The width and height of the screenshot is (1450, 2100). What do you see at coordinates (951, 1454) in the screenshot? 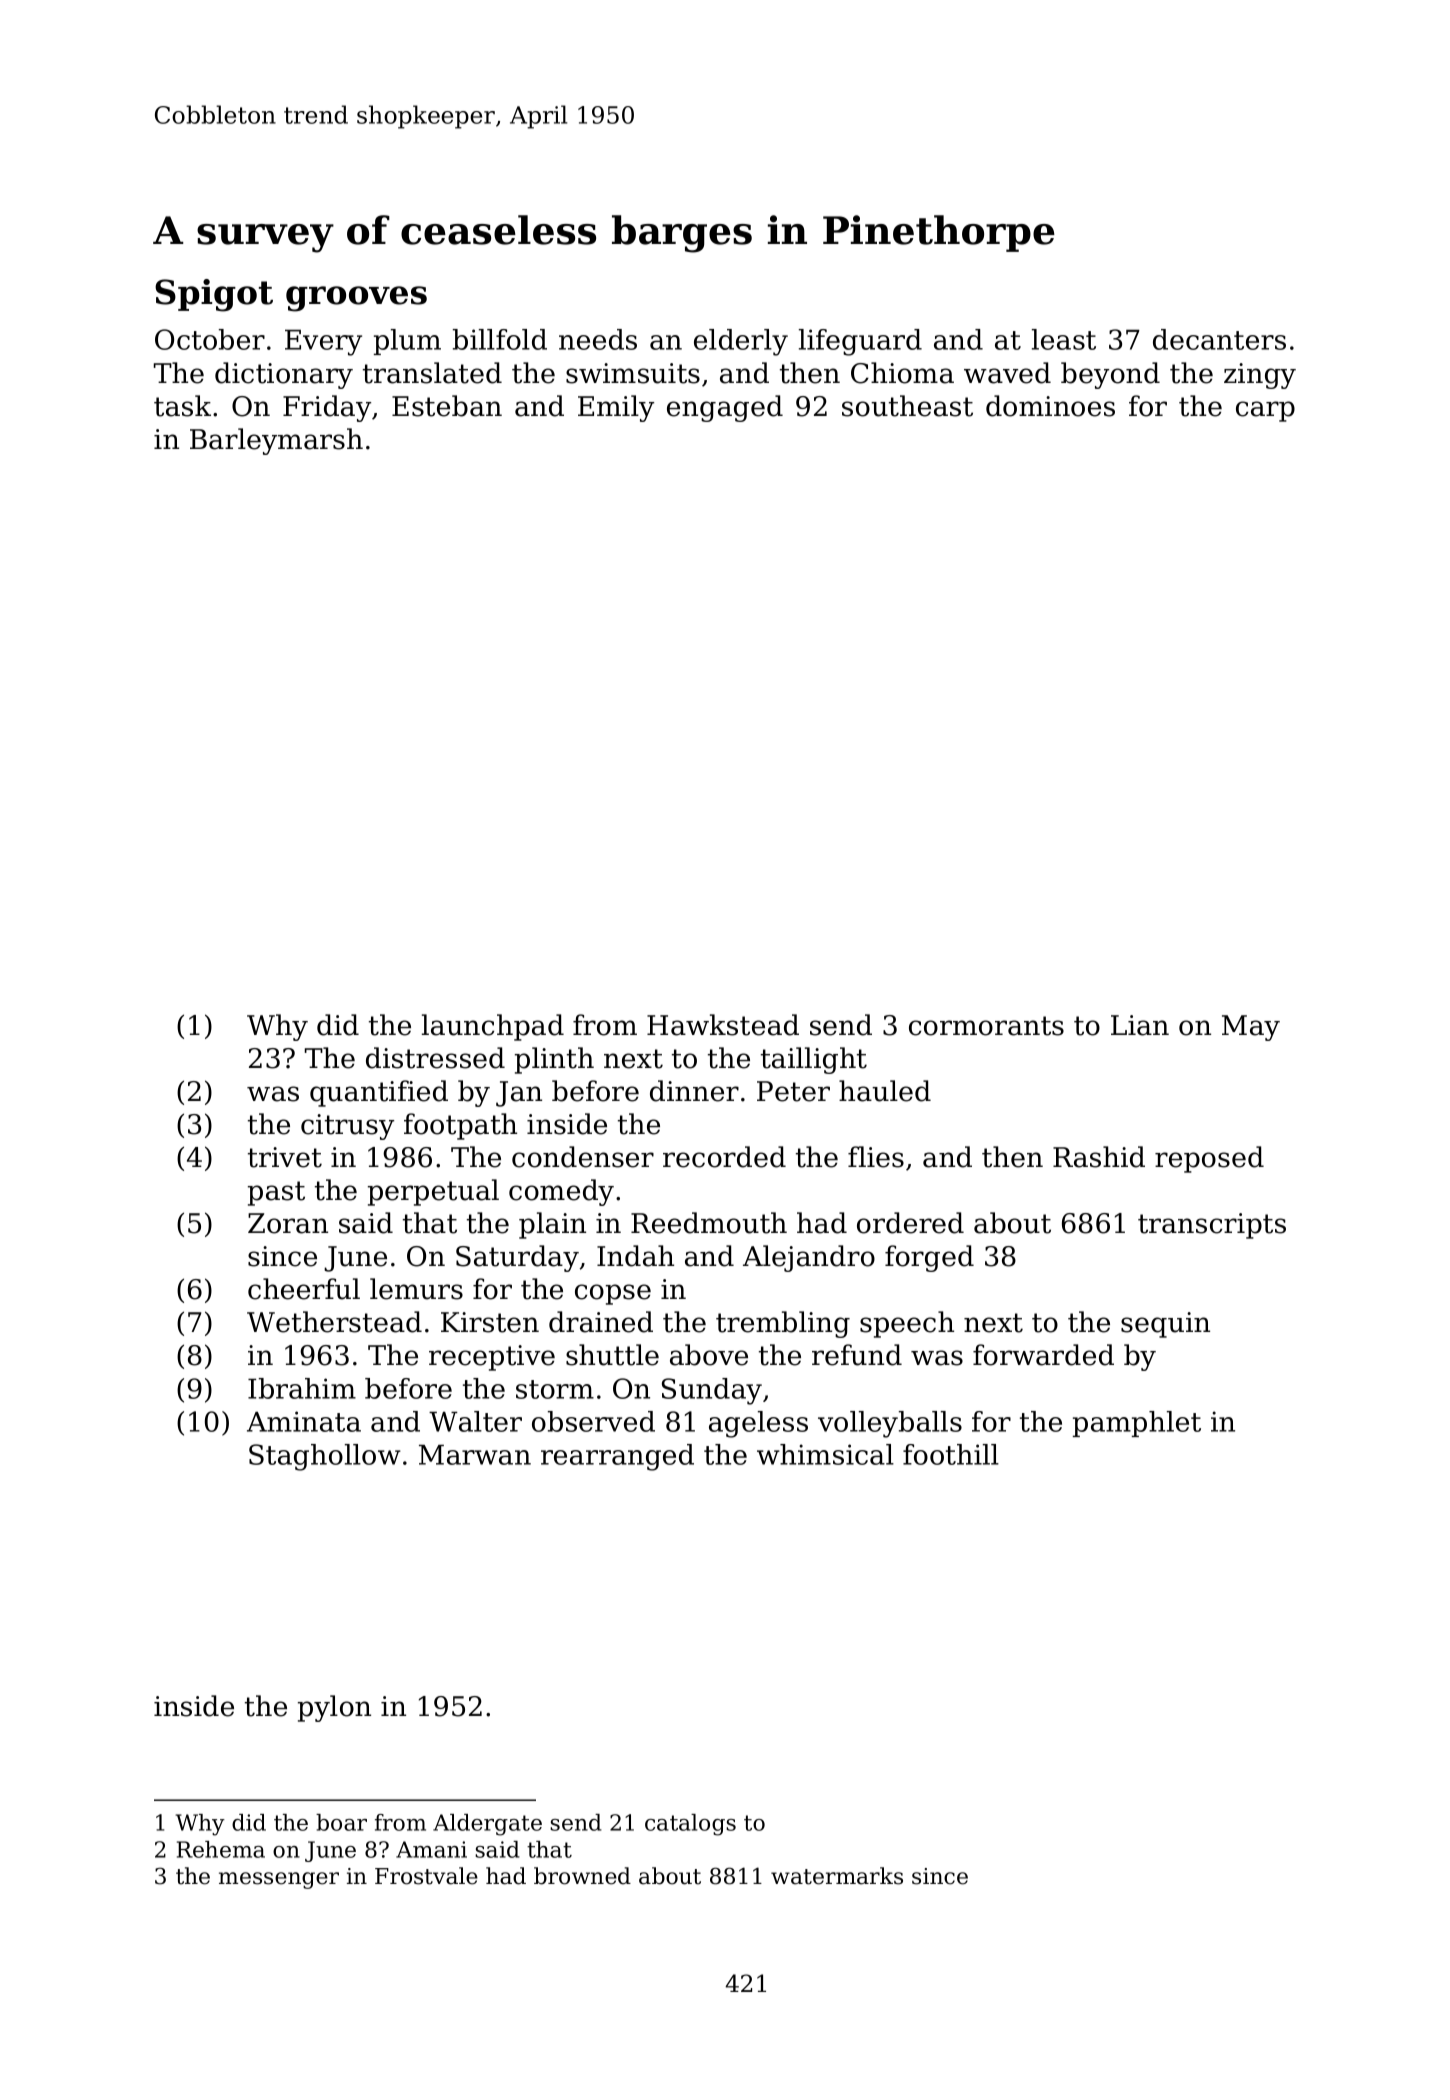
I see `foothill` at bounding box center [951, 1454].
